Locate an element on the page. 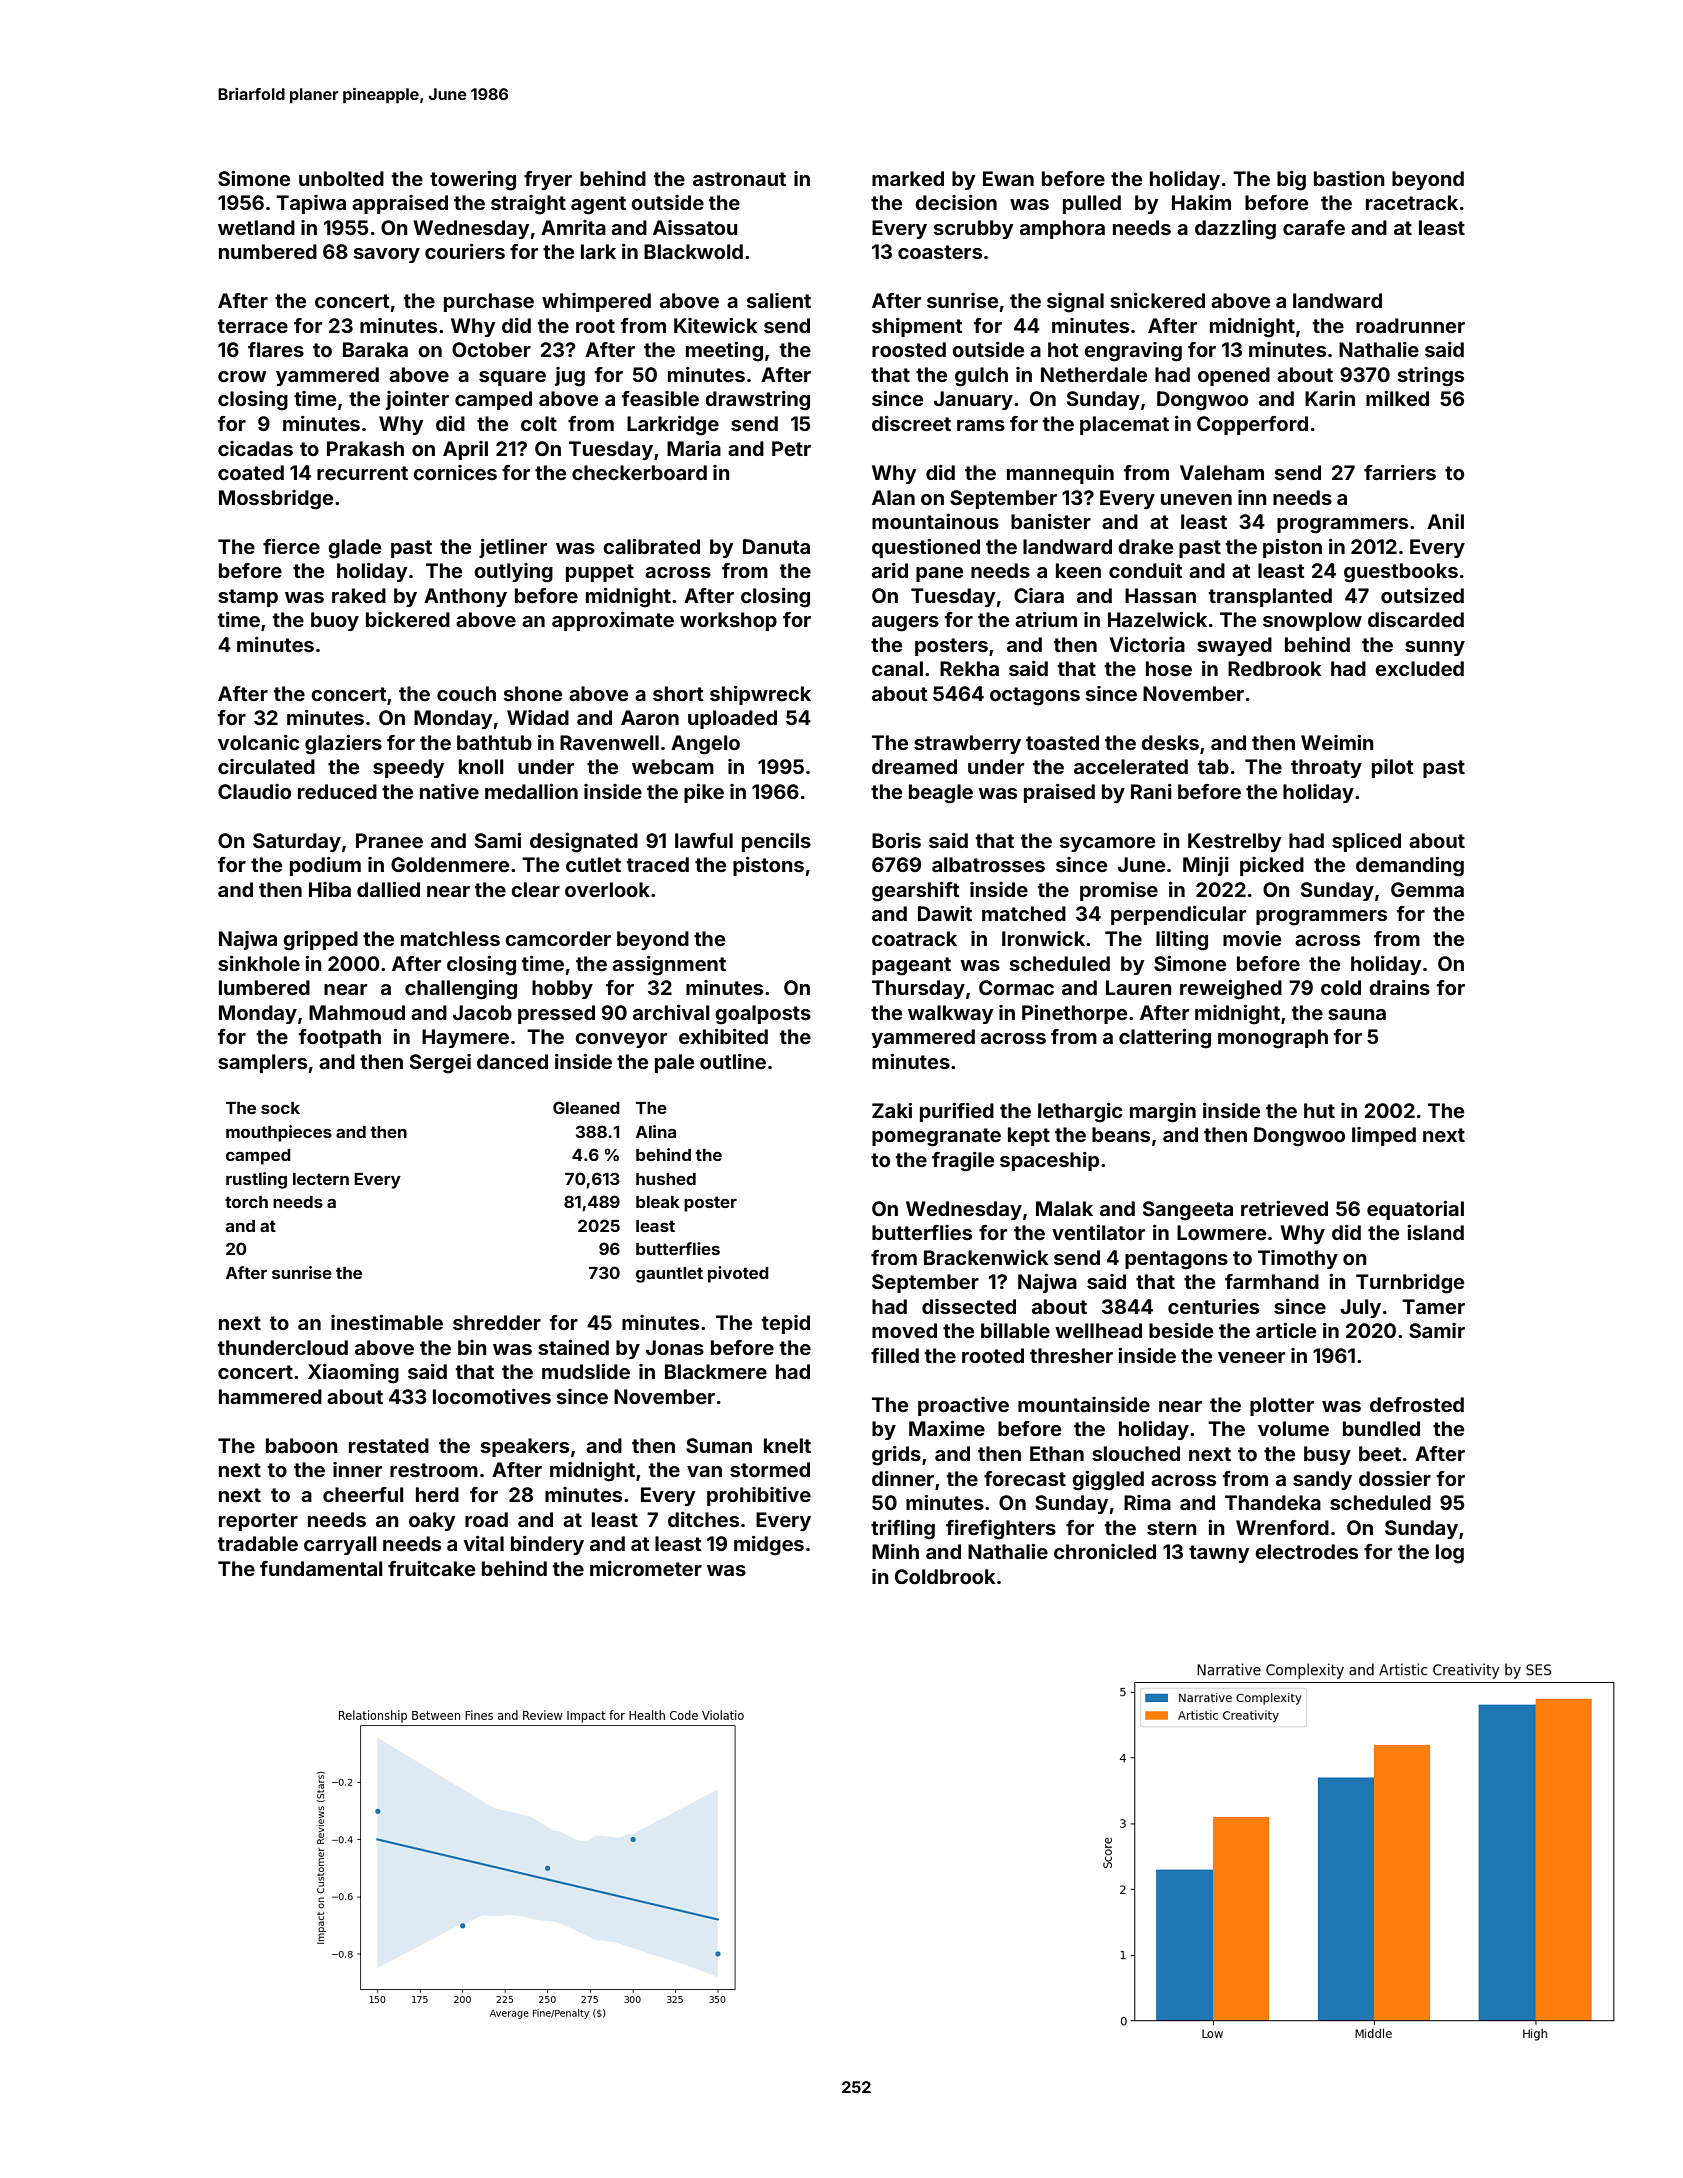  transplanted is located at coordinates (1270, 597).
